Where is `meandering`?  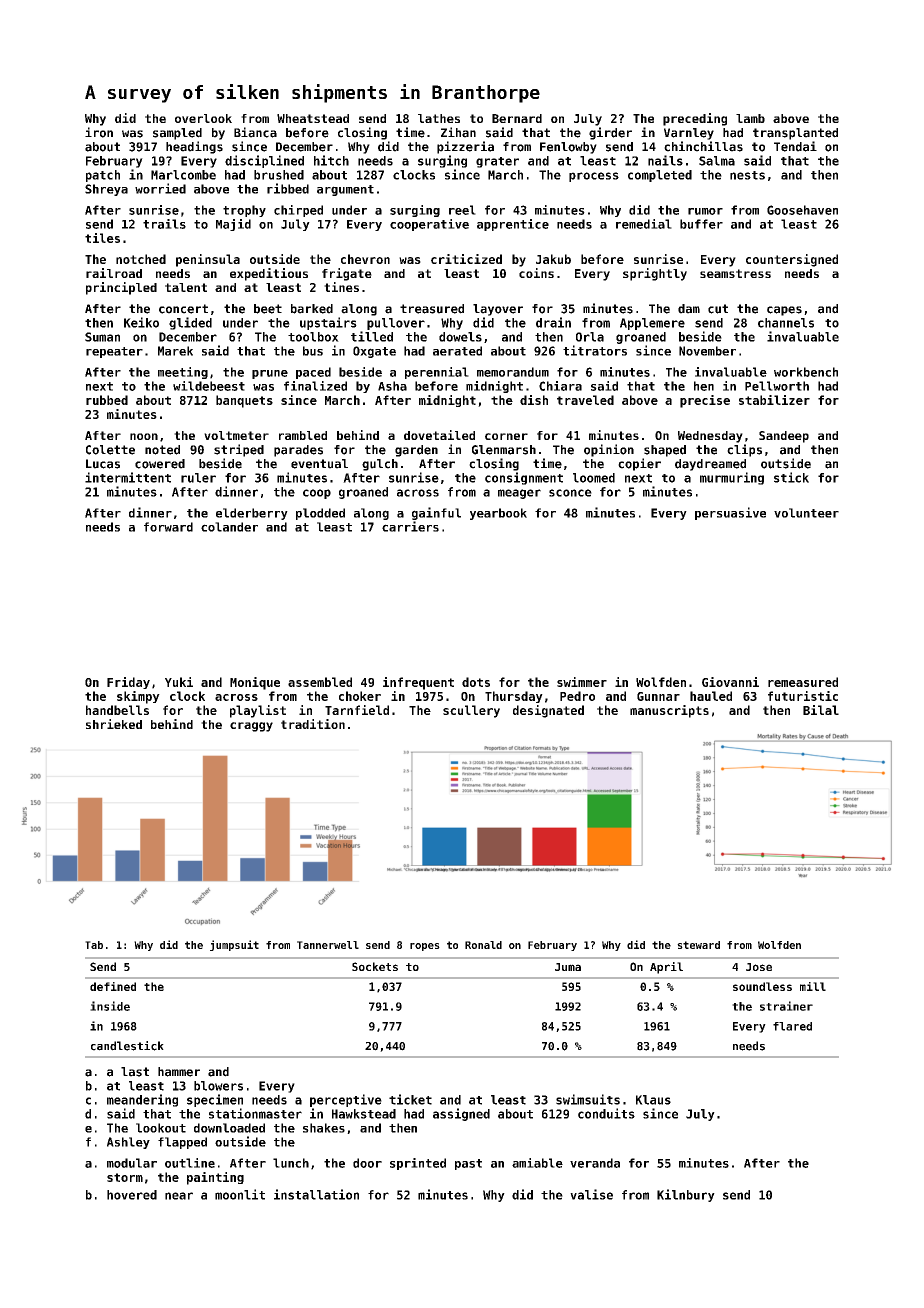
meandering is located at coordinates (142, 1100).
